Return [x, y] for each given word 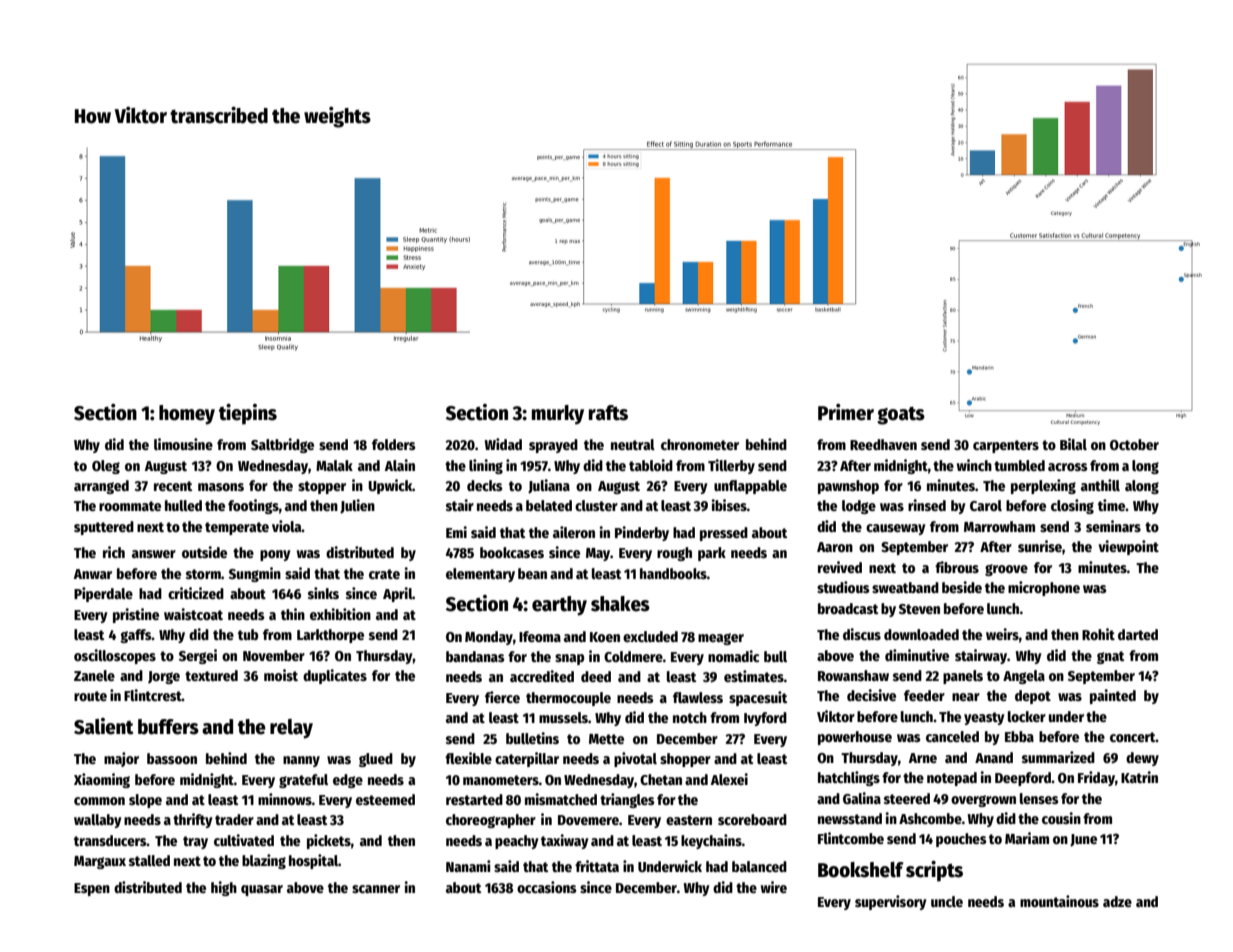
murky [558, 415]
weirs [1002, 634]
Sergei [198, 656]
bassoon [172, 758]
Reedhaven [883, 444]
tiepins [248, 414]
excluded [650, 636]
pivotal [635, 759]
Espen [92, 889]
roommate [130, 506]
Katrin [1139, 777]
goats [901, 416]
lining [486, 466]
